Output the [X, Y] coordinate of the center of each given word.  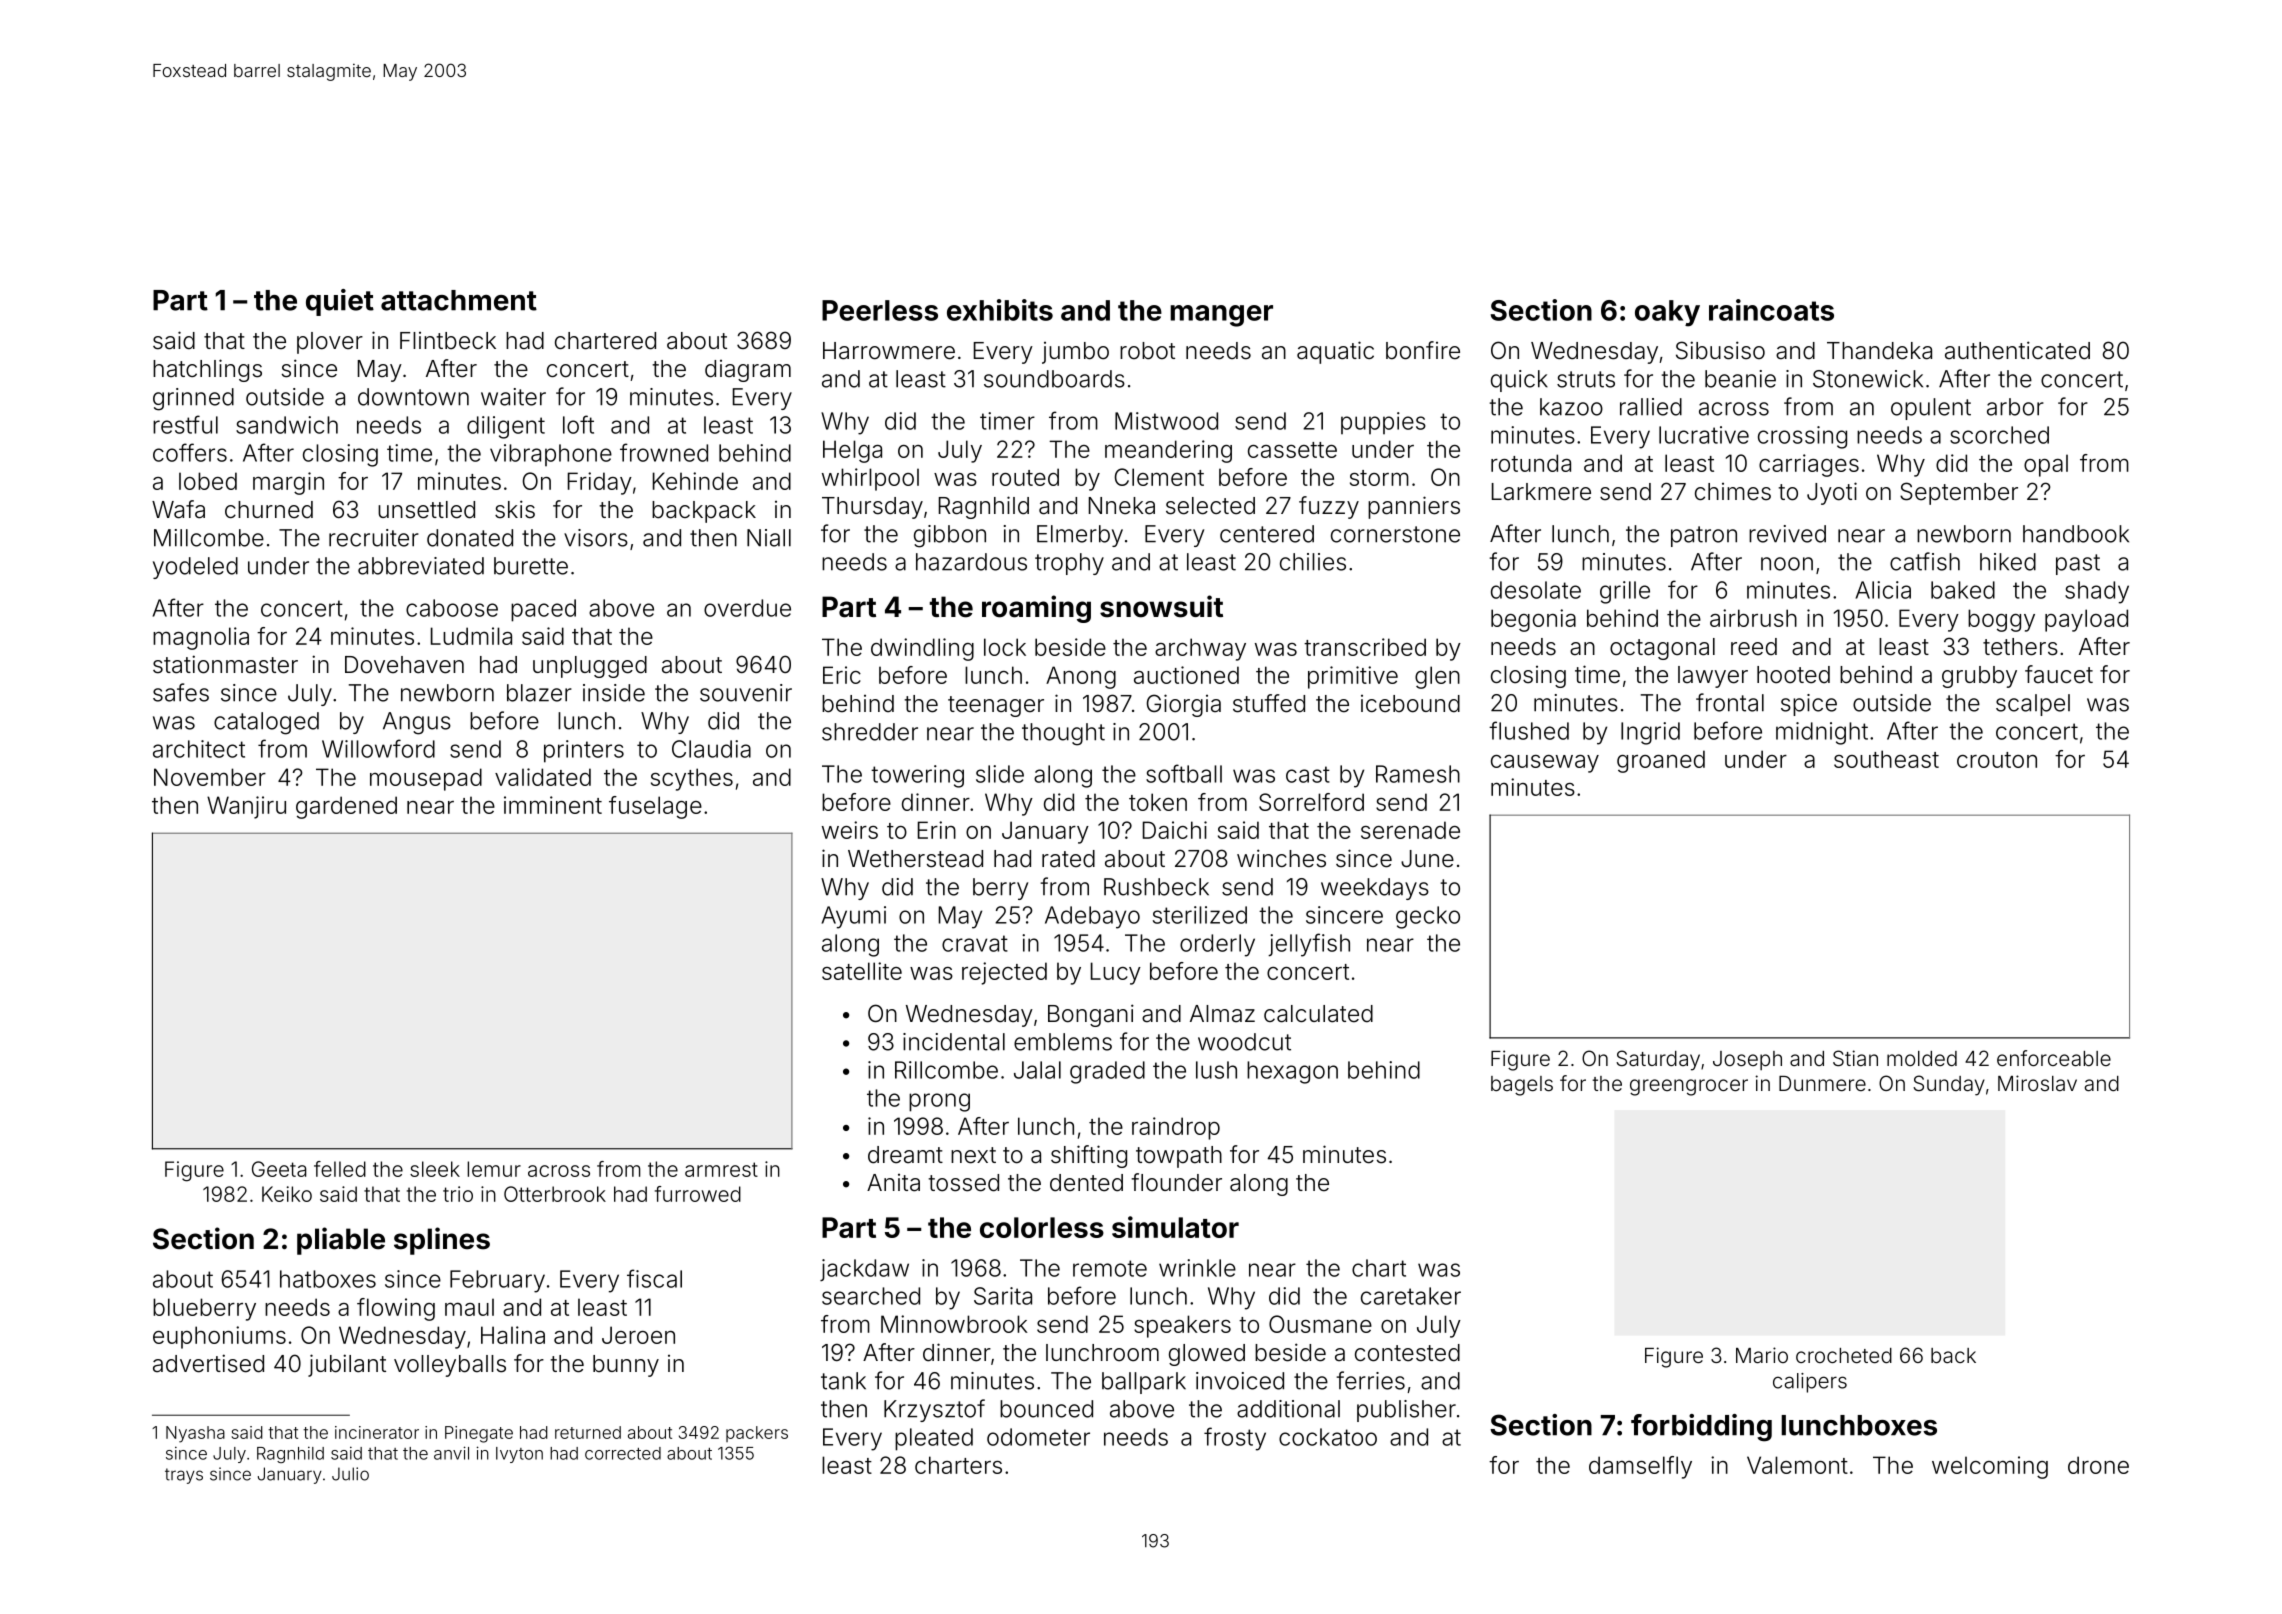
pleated [934, 1439]
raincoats [1771, 310]
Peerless [880, 310]
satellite [862, 971]
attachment [459, 300]
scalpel [2033, 705]
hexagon [1292, 1072]
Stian [1855, 1058]
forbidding [1701, 1428]
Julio [350, 1474]
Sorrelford [1311, 802]
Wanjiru [246, 807]
